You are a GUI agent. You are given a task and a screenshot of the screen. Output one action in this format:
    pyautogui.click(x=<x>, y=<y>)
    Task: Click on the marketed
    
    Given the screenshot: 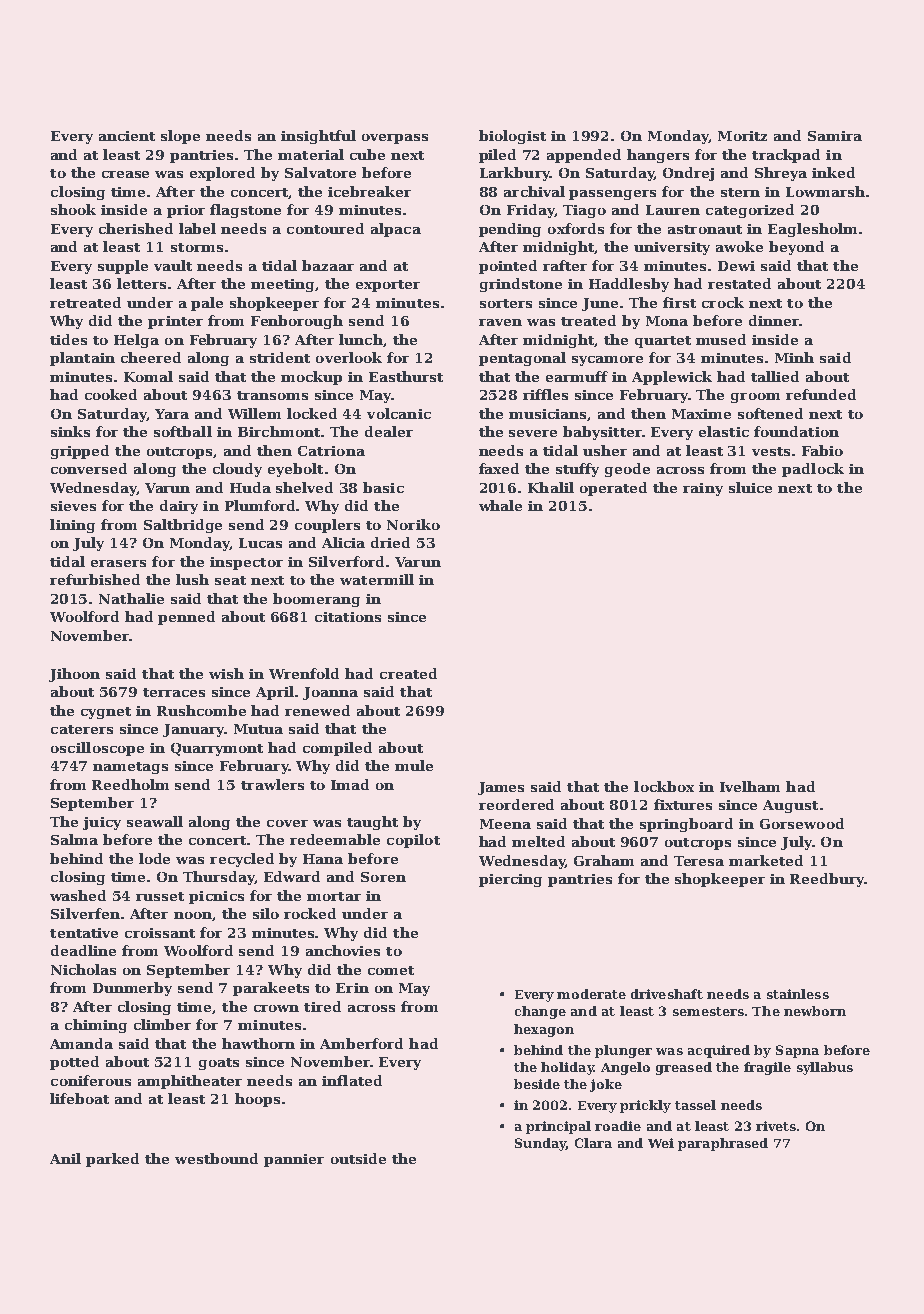 What is the action you would take?
    pyautogui.click(x=766, y=860)
